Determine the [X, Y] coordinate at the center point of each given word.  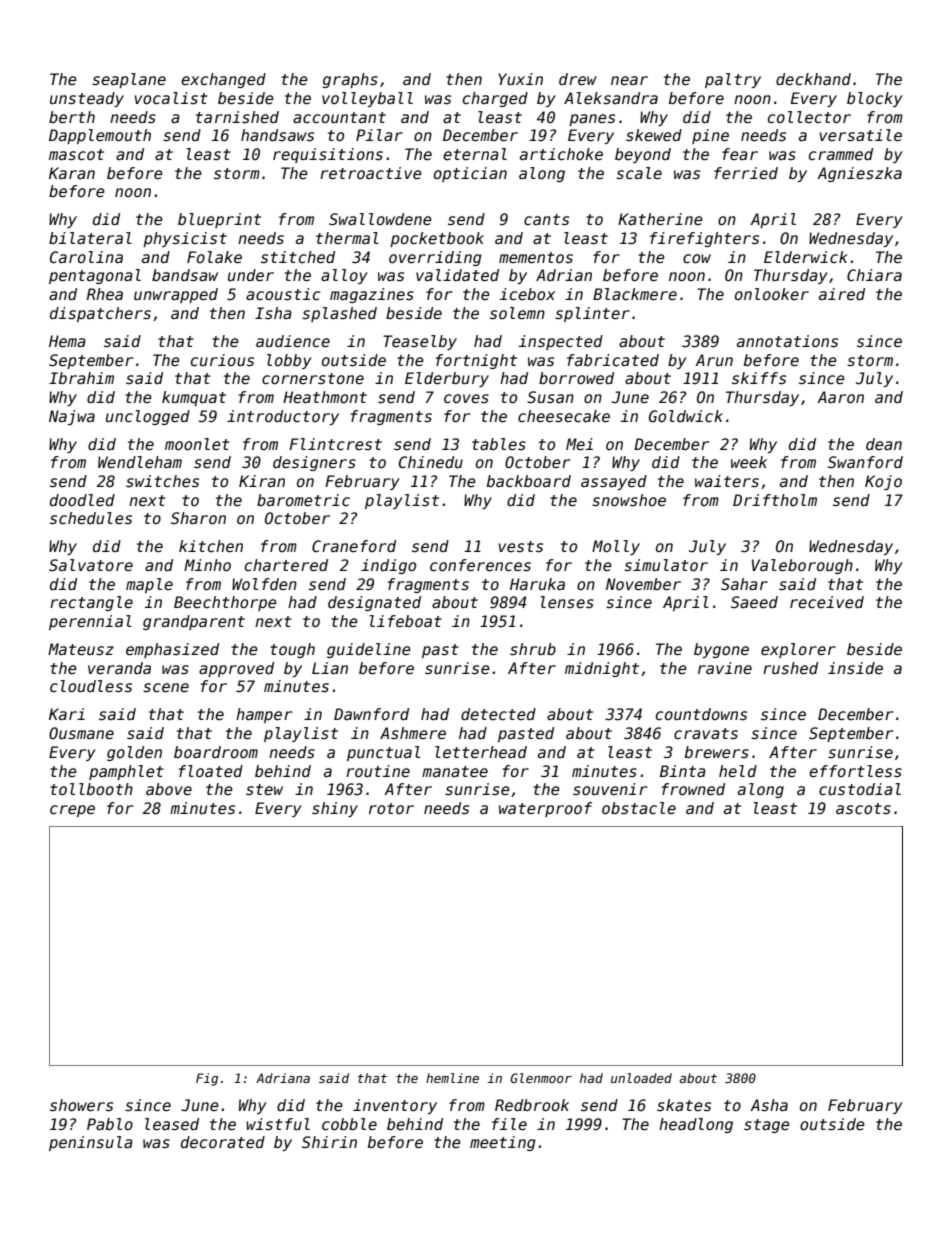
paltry [733, 80]
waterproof [545, 809]
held [738, 771]
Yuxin [520, 79]
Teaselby [420, 342]
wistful [278, 1124]
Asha [769, 1105]
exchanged [223, 80]
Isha [273, 313]
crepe [72, 811]
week [749, 462]
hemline [452, 1078]
